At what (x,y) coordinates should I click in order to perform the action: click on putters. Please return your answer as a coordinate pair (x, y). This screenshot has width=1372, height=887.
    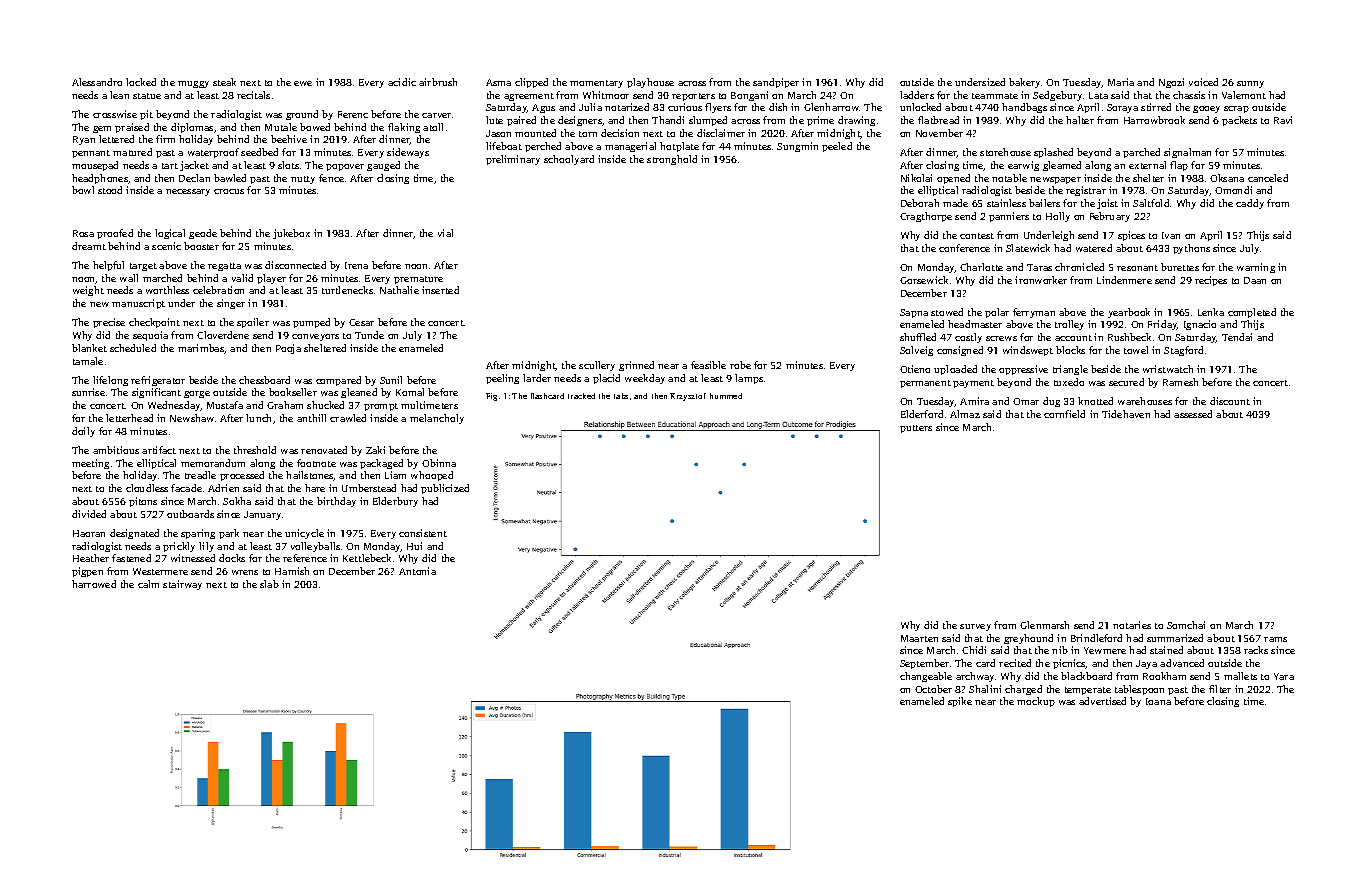
    Looking at the image, I should click on (916, 429).
